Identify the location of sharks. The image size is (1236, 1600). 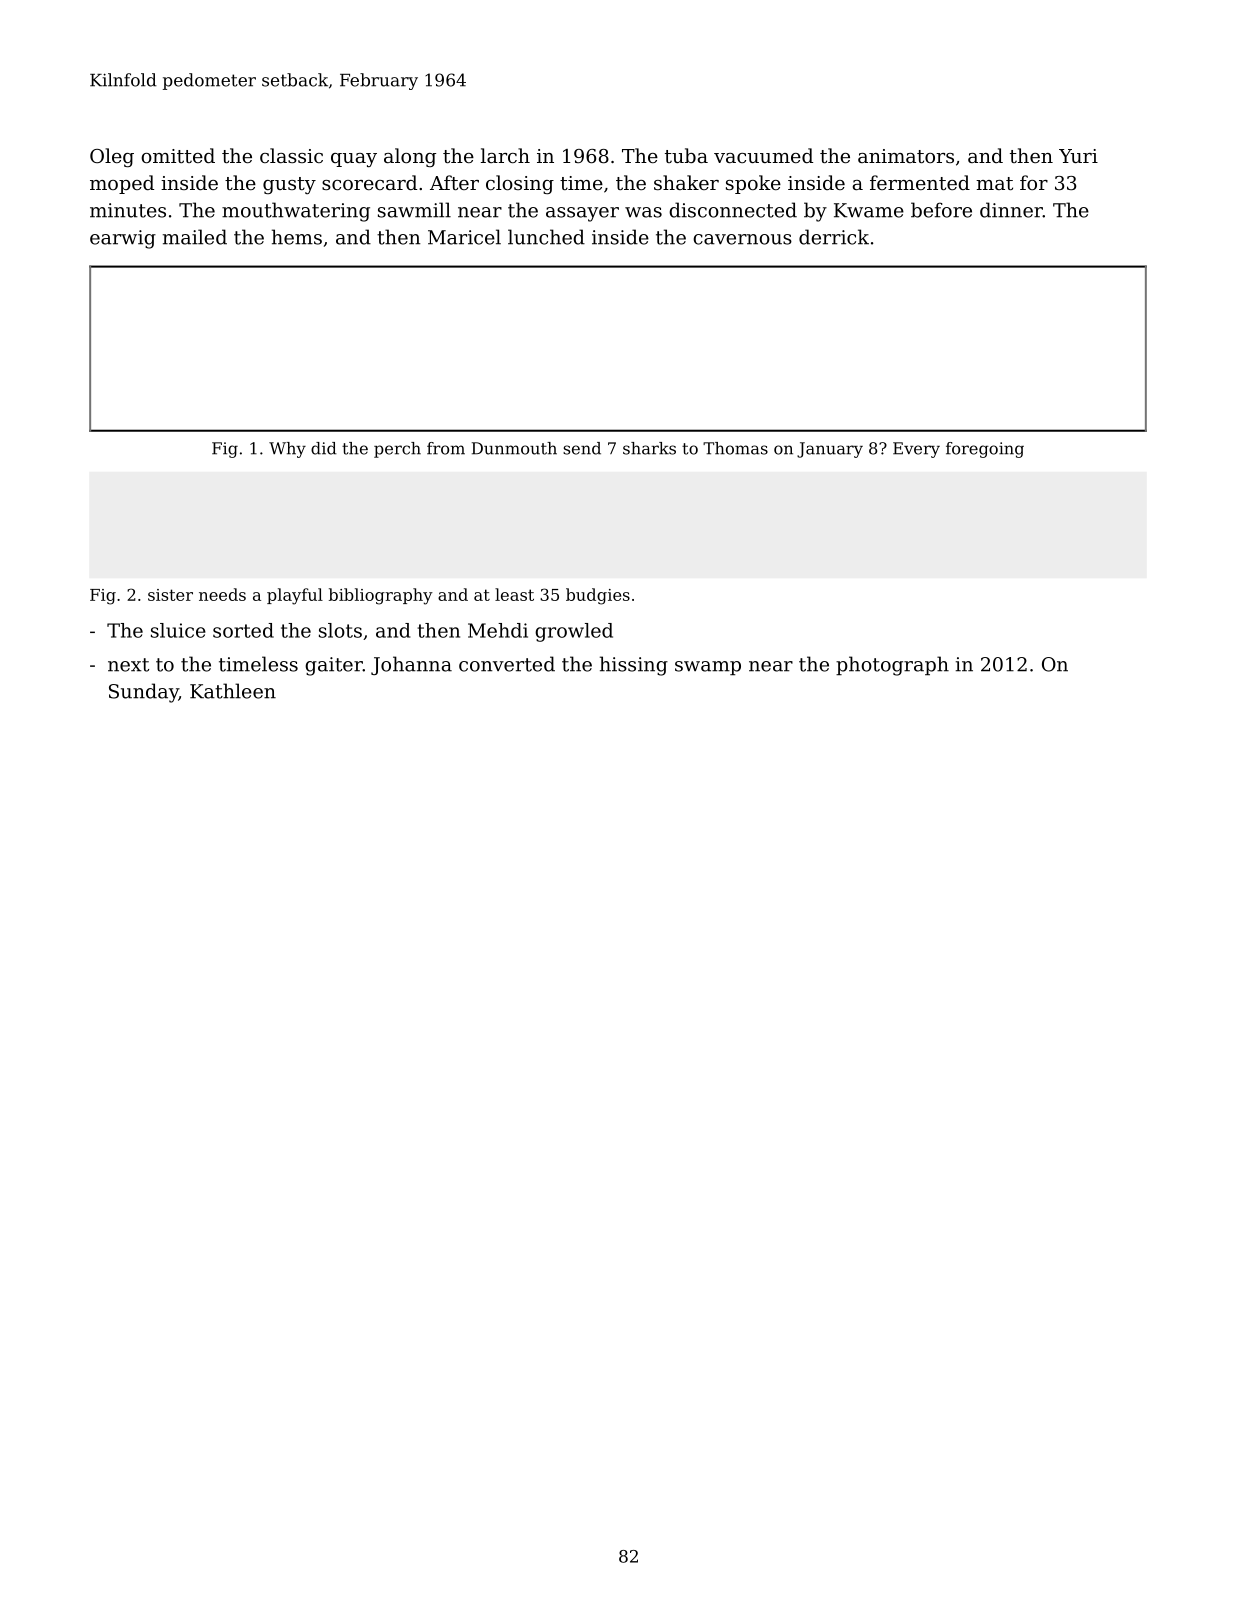
(649, 448).
